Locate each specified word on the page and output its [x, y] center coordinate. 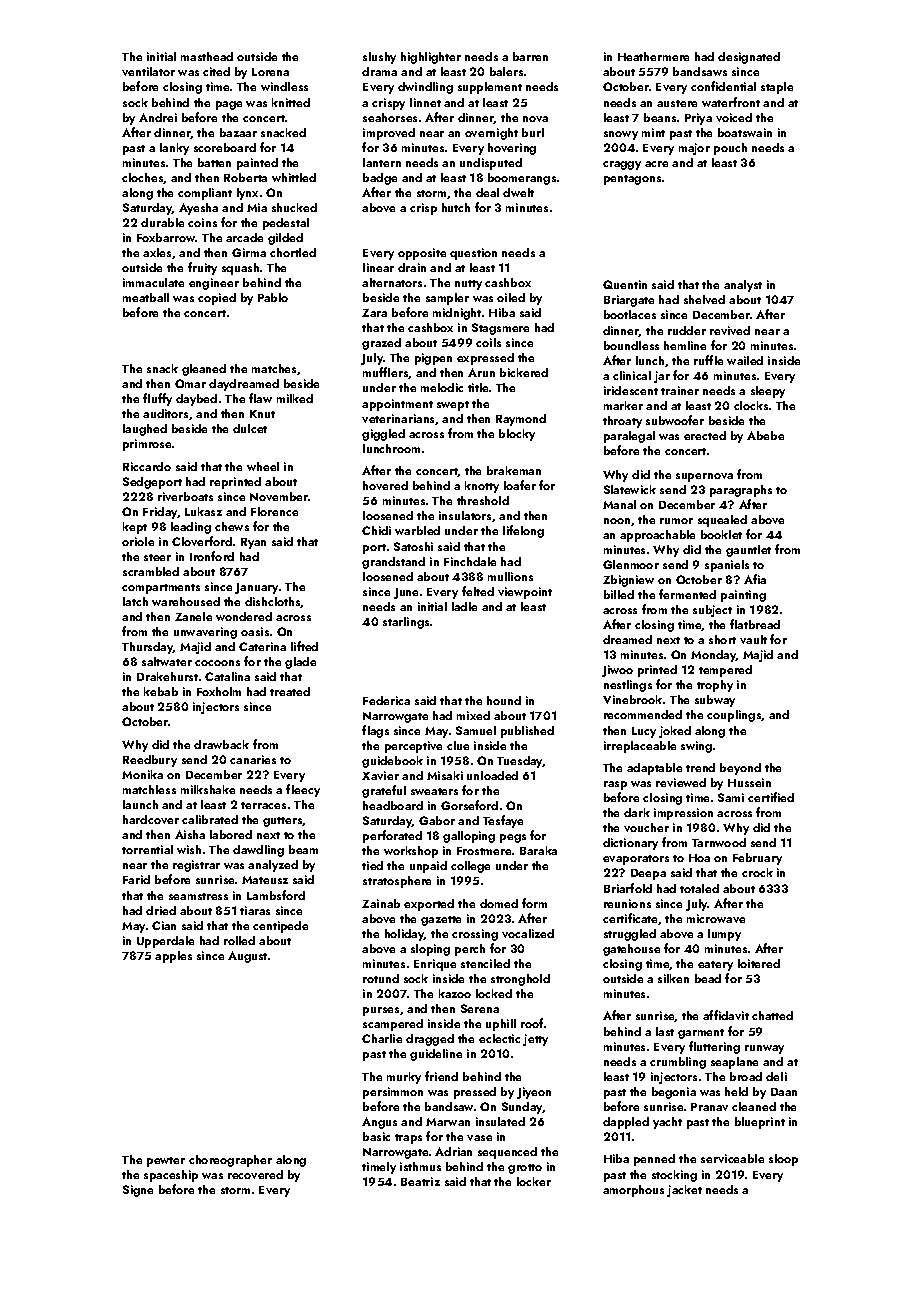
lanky [174, 149]
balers [506, 71]
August [247, 957]
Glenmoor [631, 564]
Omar [190, 383]
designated [749, 58]
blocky [517, 435]
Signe [138, 1191]
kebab [161, 691]
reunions [627, 903]
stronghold [520, 980]
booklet [721, 534]
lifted [304, 646]
